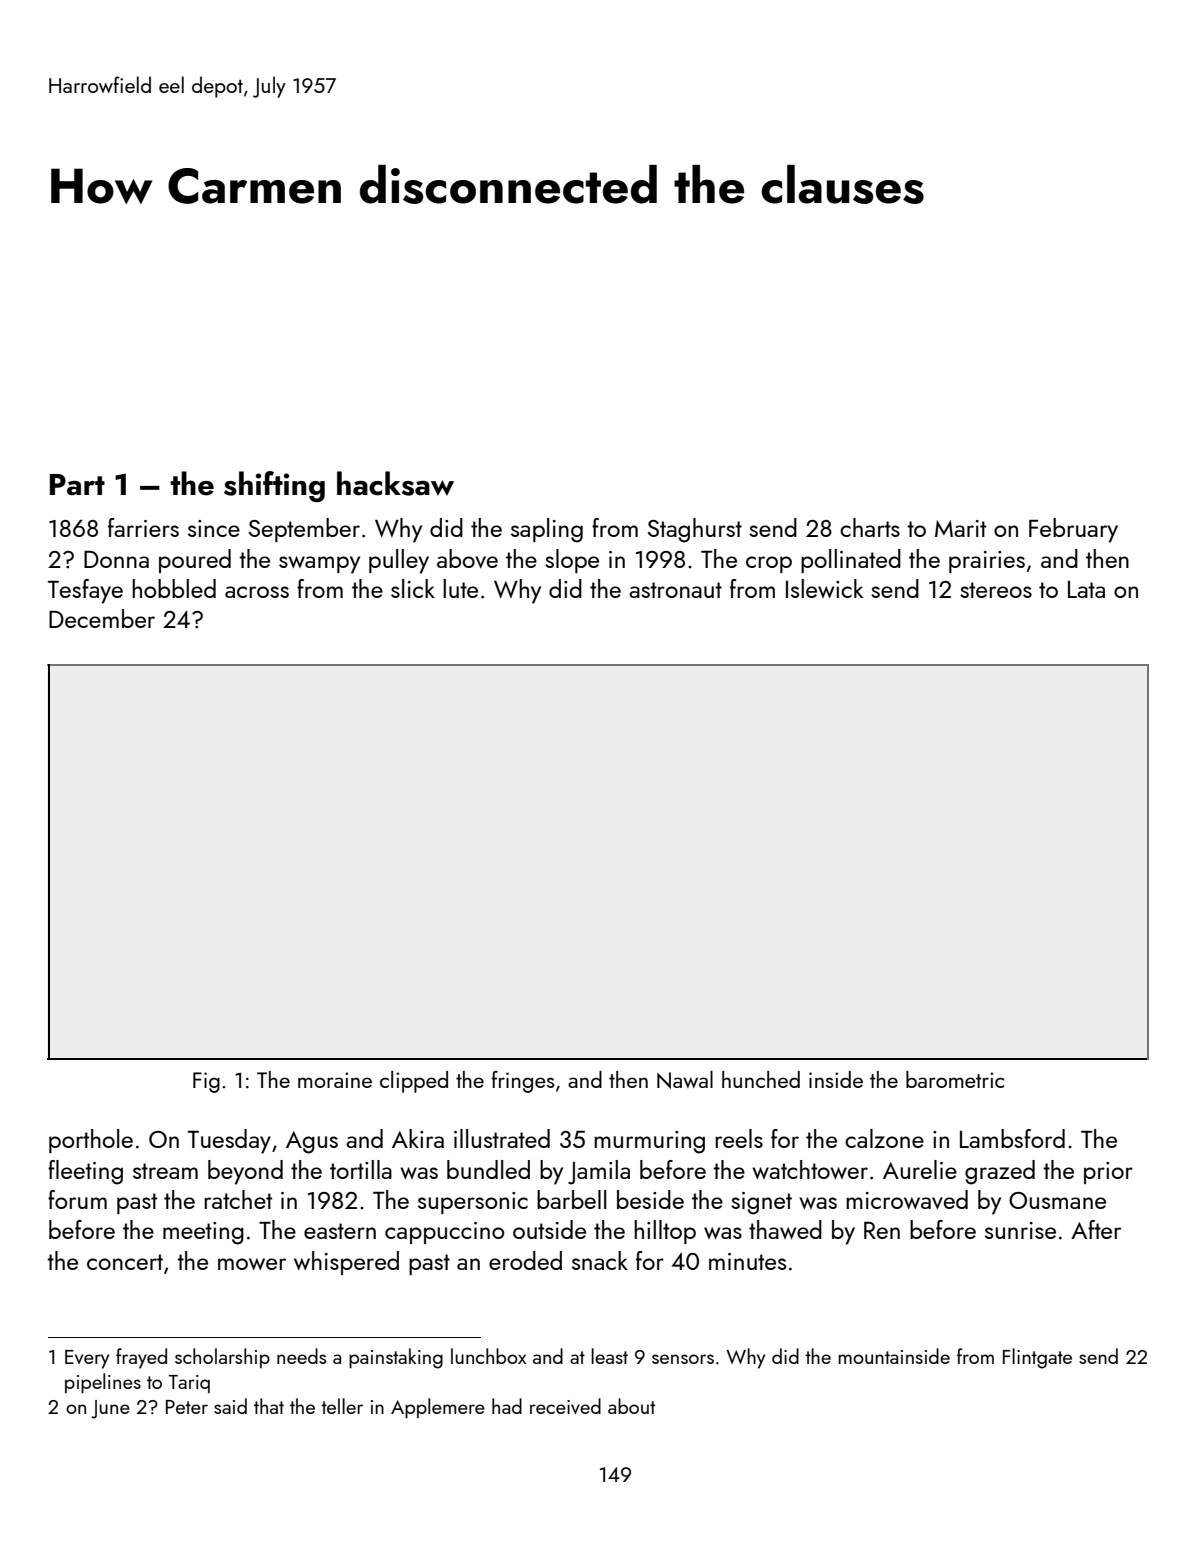 The height and width of the screenshot is (1550, 1197). Describe the element at coordinates (460, 588) in the screenshot. I see `lute` at that location.
